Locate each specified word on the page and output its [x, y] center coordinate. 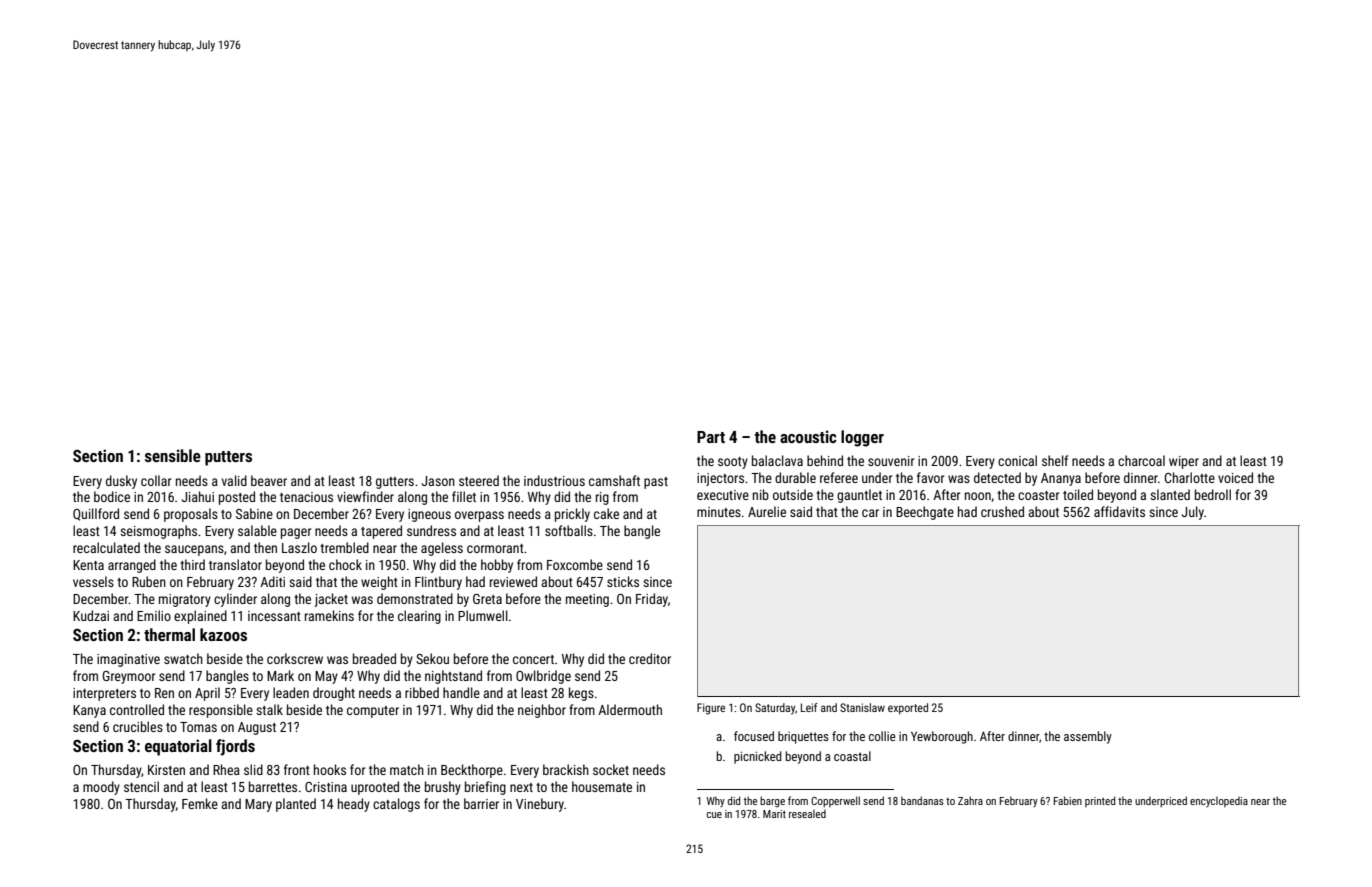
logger [862, 438]
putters [228, 458]
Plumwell [483, 615]
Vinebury [540, 805]
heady [354, 805]
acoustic [808, 436]
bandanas [922, 800]
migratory [185, 600]
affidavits [1119, 511]
